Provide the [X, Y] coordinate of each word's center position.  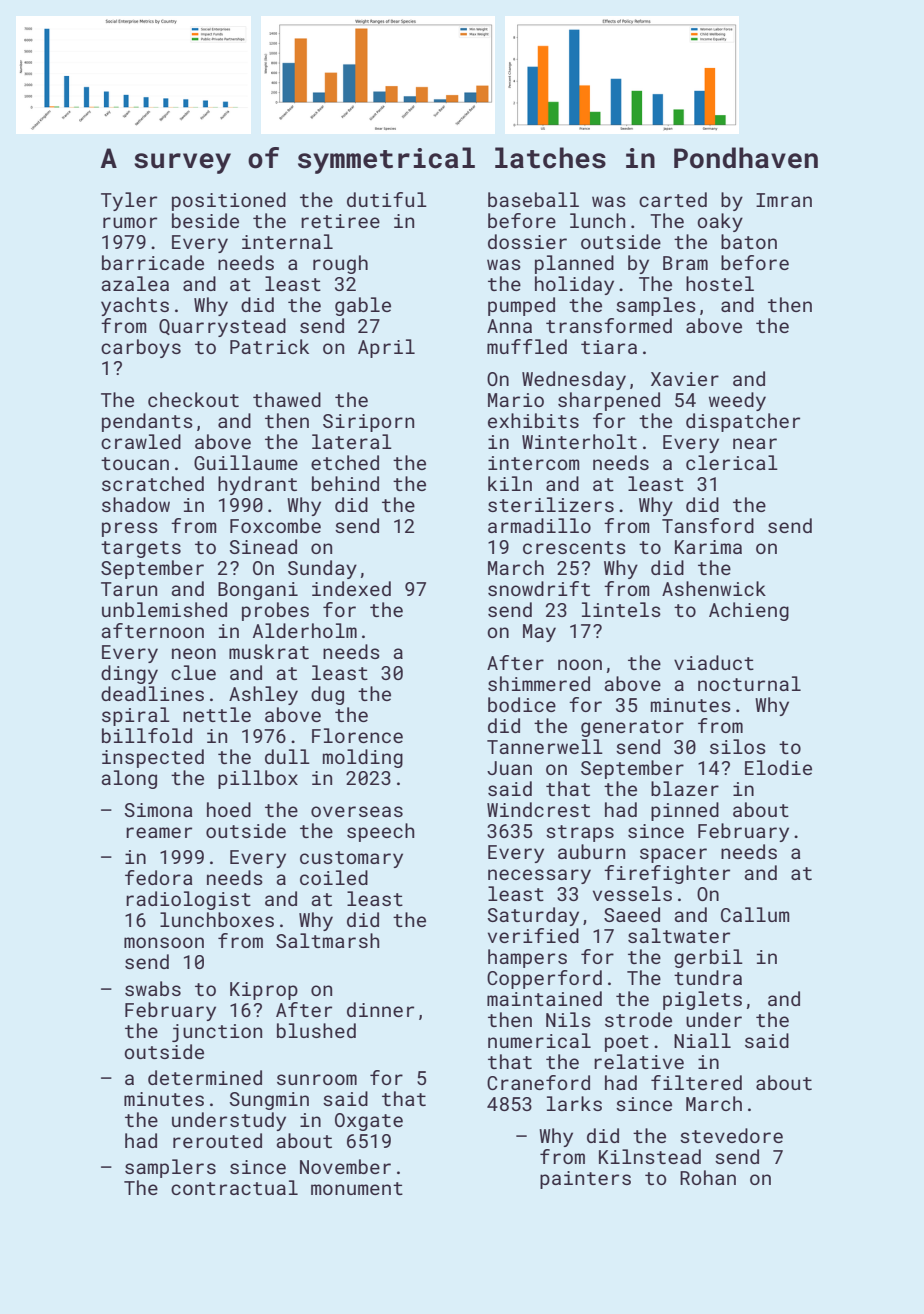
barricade [153, 262]
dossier [527, 241]
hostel [720, 283]
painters [585, 1180]
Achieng [749, 611]
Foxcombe [275, 525]
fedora [158, 877]
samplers [170, 1168]
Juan [509, 768]
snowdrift [539, 588]
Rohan [708, 1177]
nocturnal [749, 683]
